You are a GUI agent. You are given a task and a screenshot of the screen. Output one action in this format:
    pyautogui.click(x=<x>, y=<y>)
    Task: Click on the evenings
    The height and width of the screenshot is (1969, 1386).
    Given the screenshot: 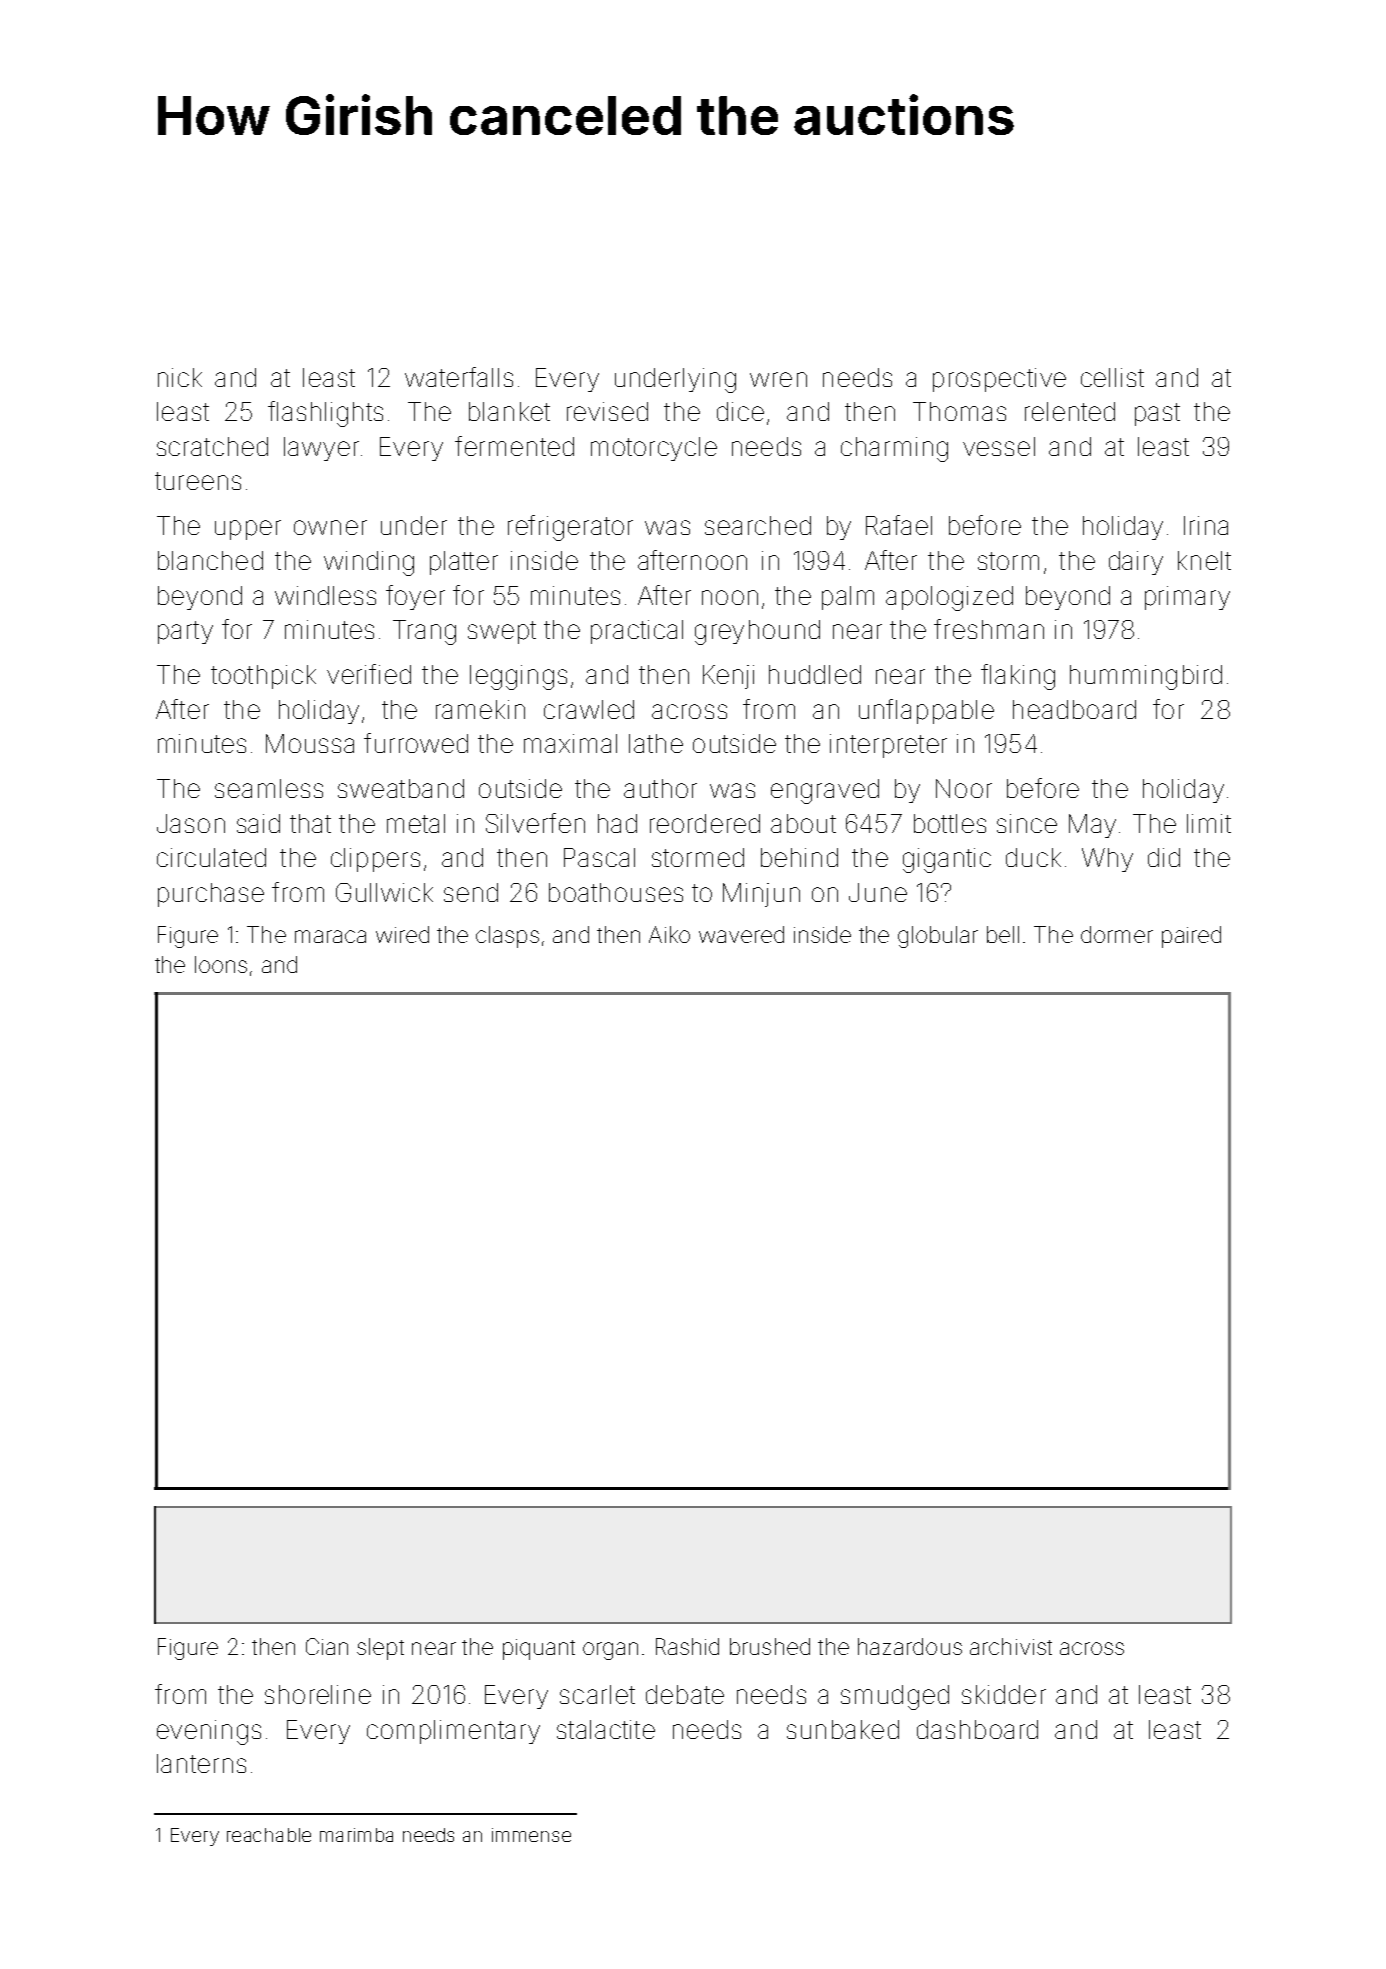 What is the action you would take?
    pyautogui.click(x=209, y=1732)
